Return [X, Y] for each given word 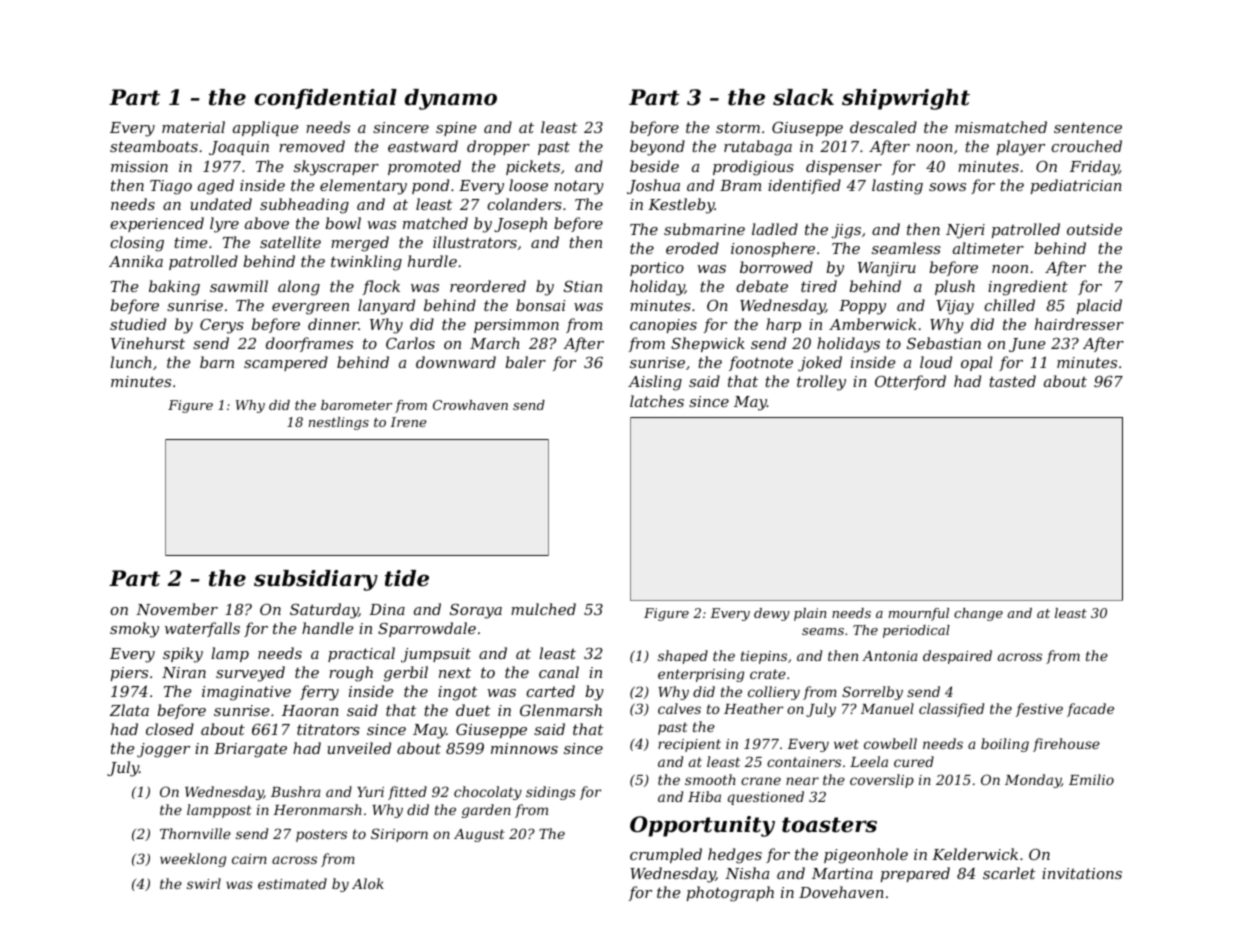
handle [327, 628]
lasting [897, 187]
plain [810, 614]
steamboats [154, 146]
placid [1099, 306]
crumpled [666, 855]
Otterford [910, 382]
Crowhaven [470, 405]
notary [579, 187]
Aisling [655, 383]
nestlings [339, 423]
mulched [543, 609]
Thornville [195, 833]
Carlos [410, 343]
